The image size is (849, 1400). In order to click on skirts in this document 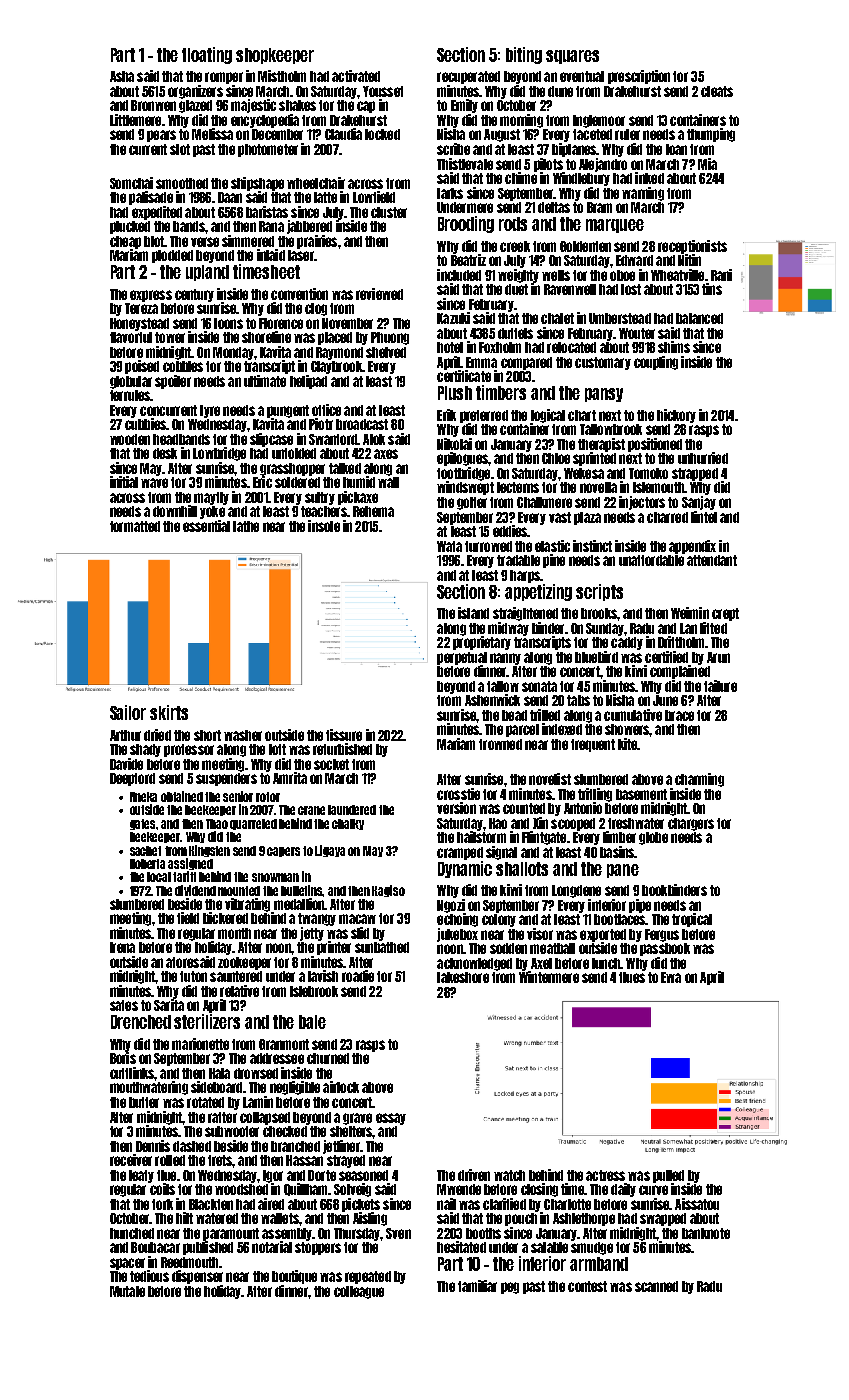, I will do `click(169, 712)`.
